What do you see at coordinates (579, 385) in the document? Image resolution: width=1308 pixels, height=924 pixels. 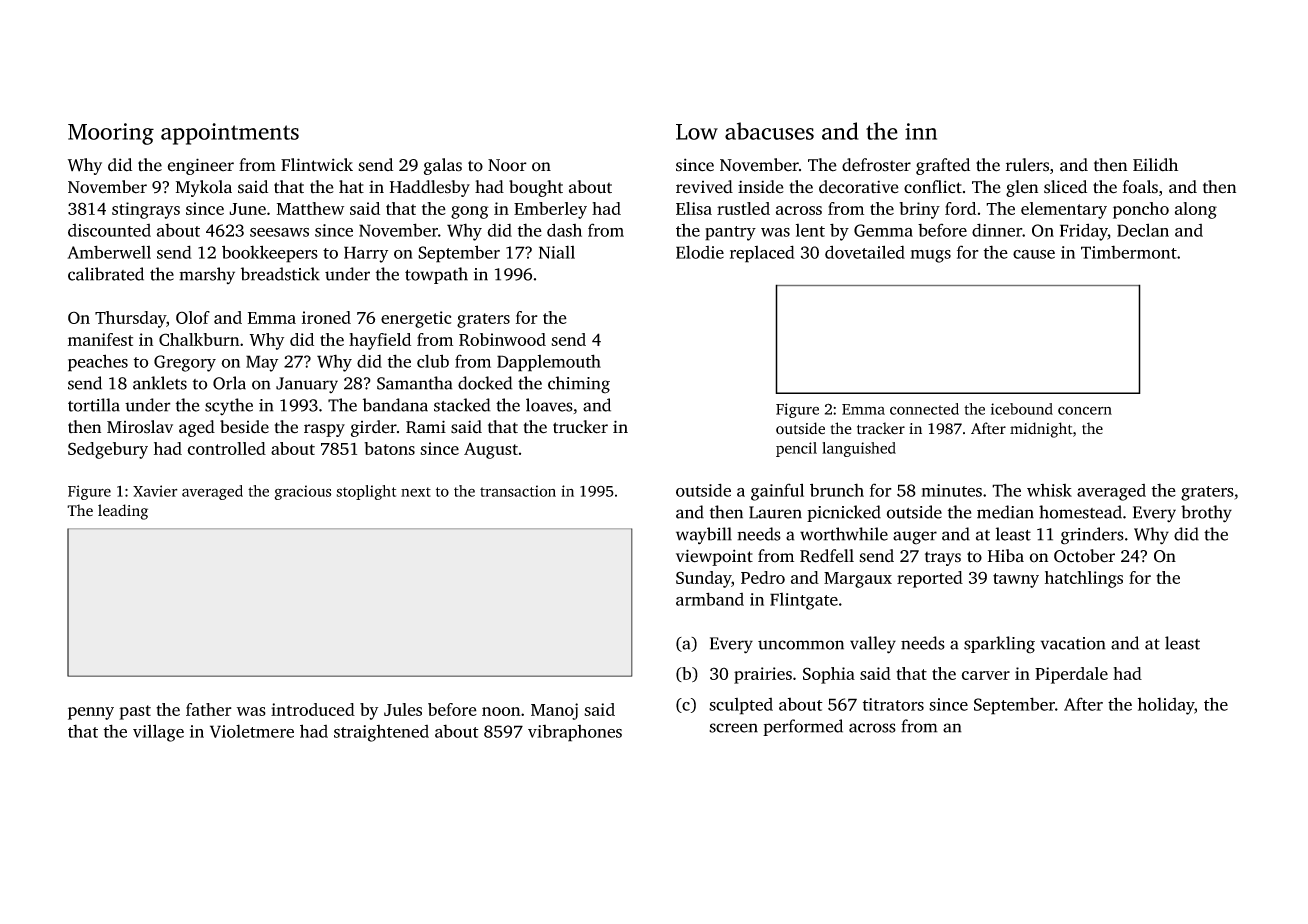 I see `chiming` at bounding box center [579, 385].
